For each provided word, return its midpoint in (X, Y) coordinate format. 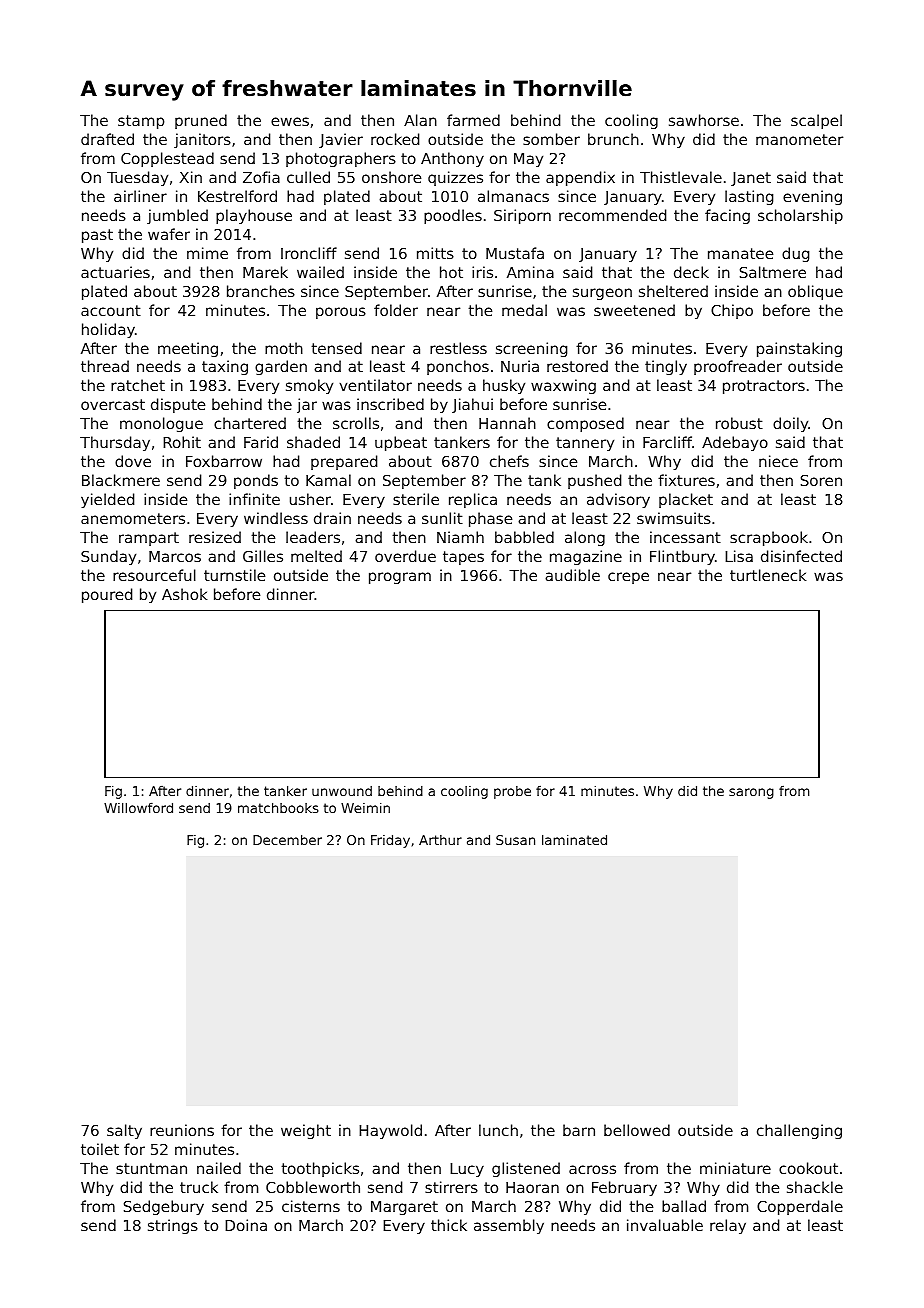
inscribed (390, 404)
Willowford (138, 807)
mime (207, 253)
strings (173, 1226)
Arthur (440, 840)
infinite (254, 499)
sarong (751, 793)
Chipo (732, 311)
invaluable (665, 1225)
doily (791, 424)
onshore (391, 177)
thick (449, 1225)
